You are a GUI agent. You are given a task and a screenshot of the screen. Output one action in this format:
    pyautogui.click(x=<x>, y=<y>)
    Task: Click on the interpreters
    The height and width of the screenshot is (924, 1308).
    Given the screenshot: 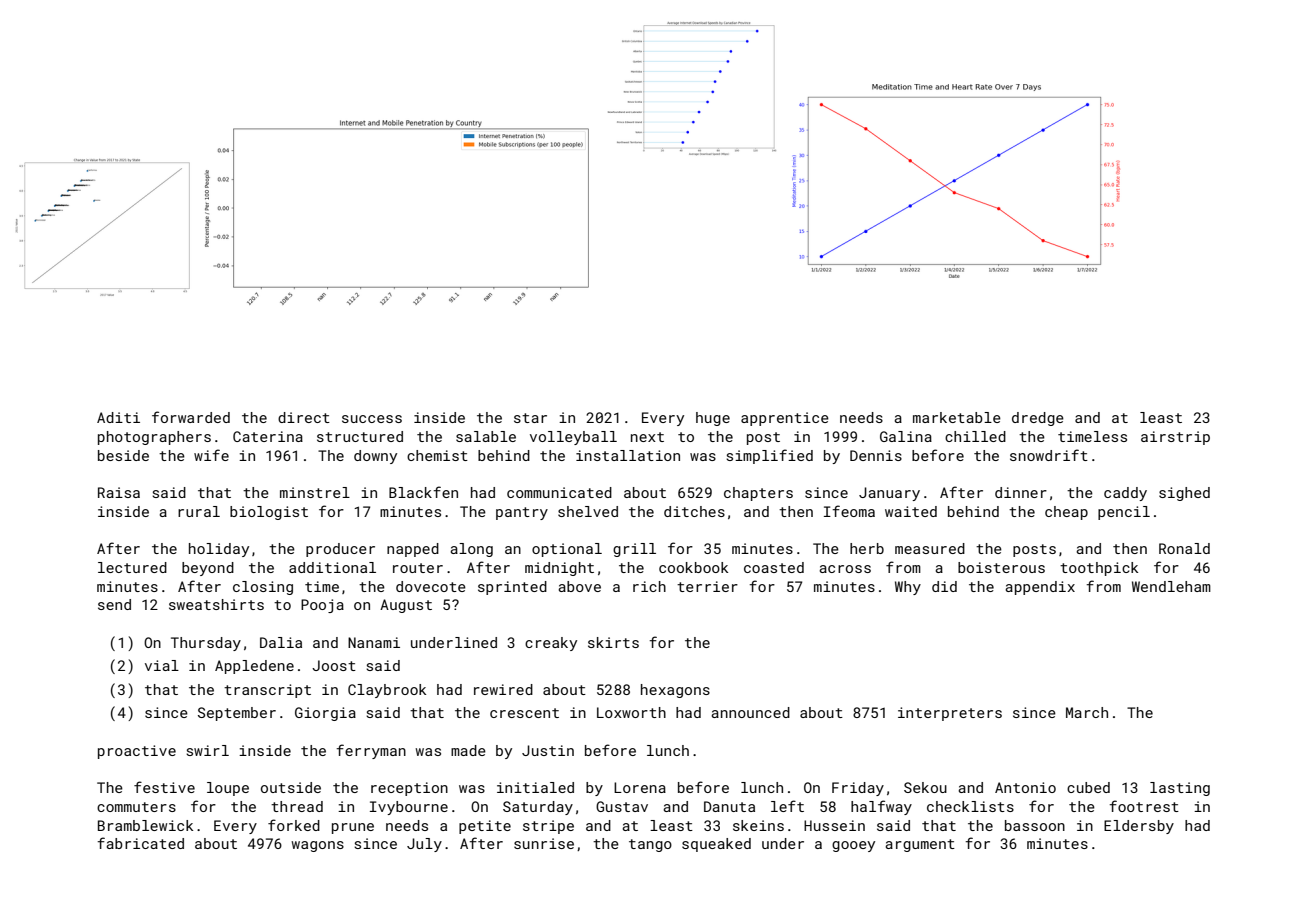 What is the action you would take?
    pyautogui.click(x=950, y=714)
